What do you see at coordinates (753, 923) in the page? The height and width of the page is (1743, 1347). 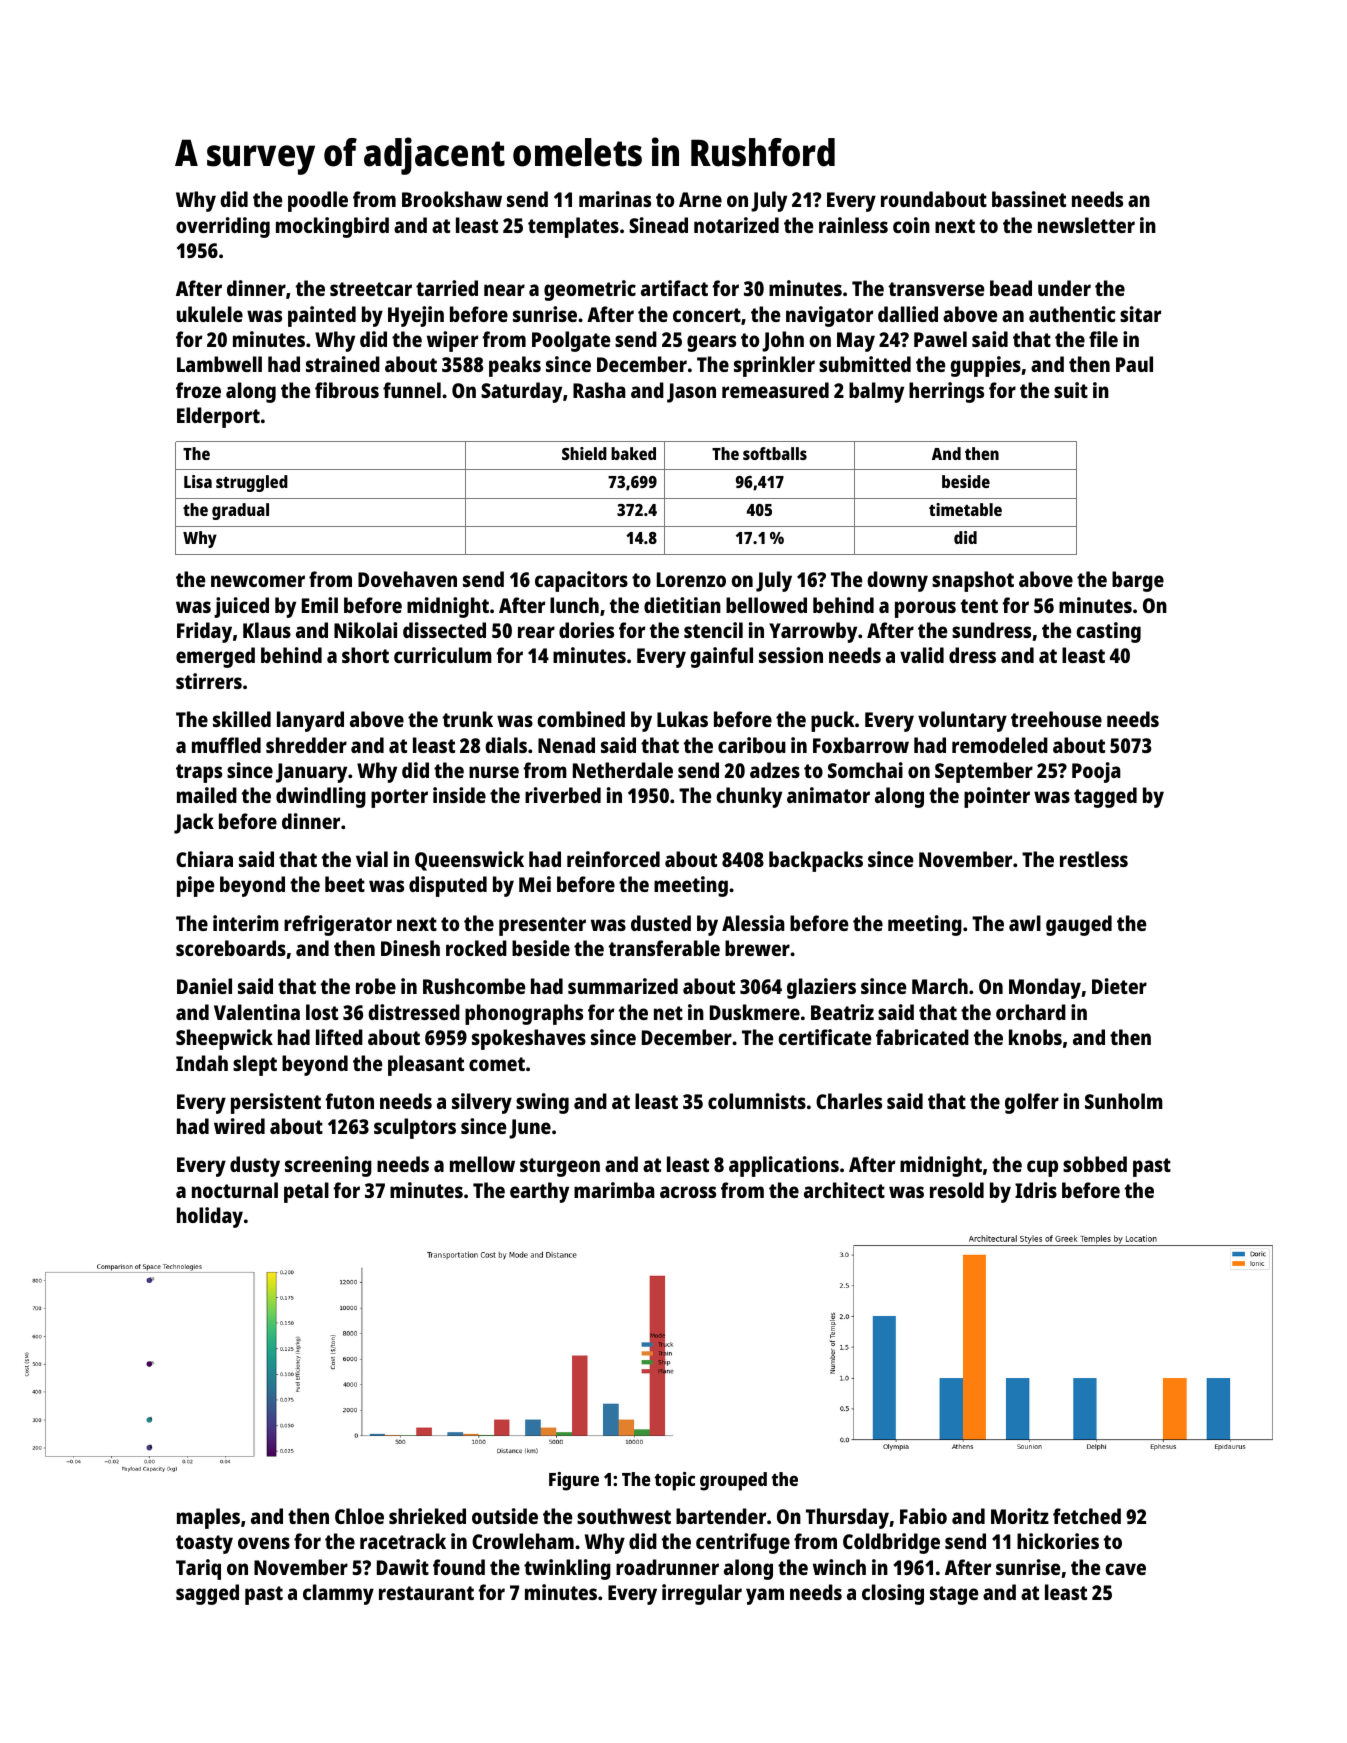 I see `Alessia` at bounding box center [753, 923].
